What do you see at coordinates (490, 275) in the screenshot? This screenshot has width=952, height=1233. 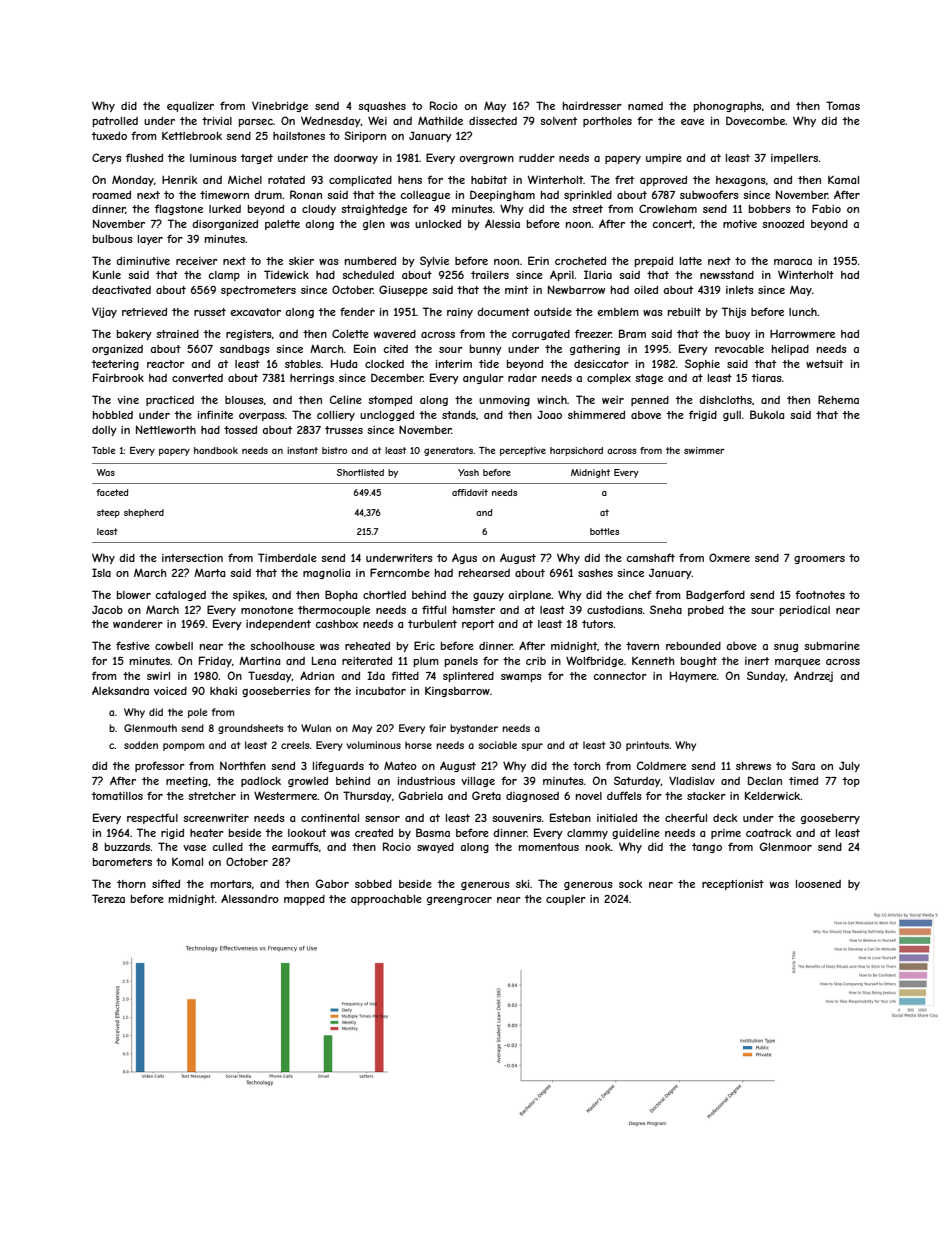 I see `trailers` at bounding box center [490, 275].
